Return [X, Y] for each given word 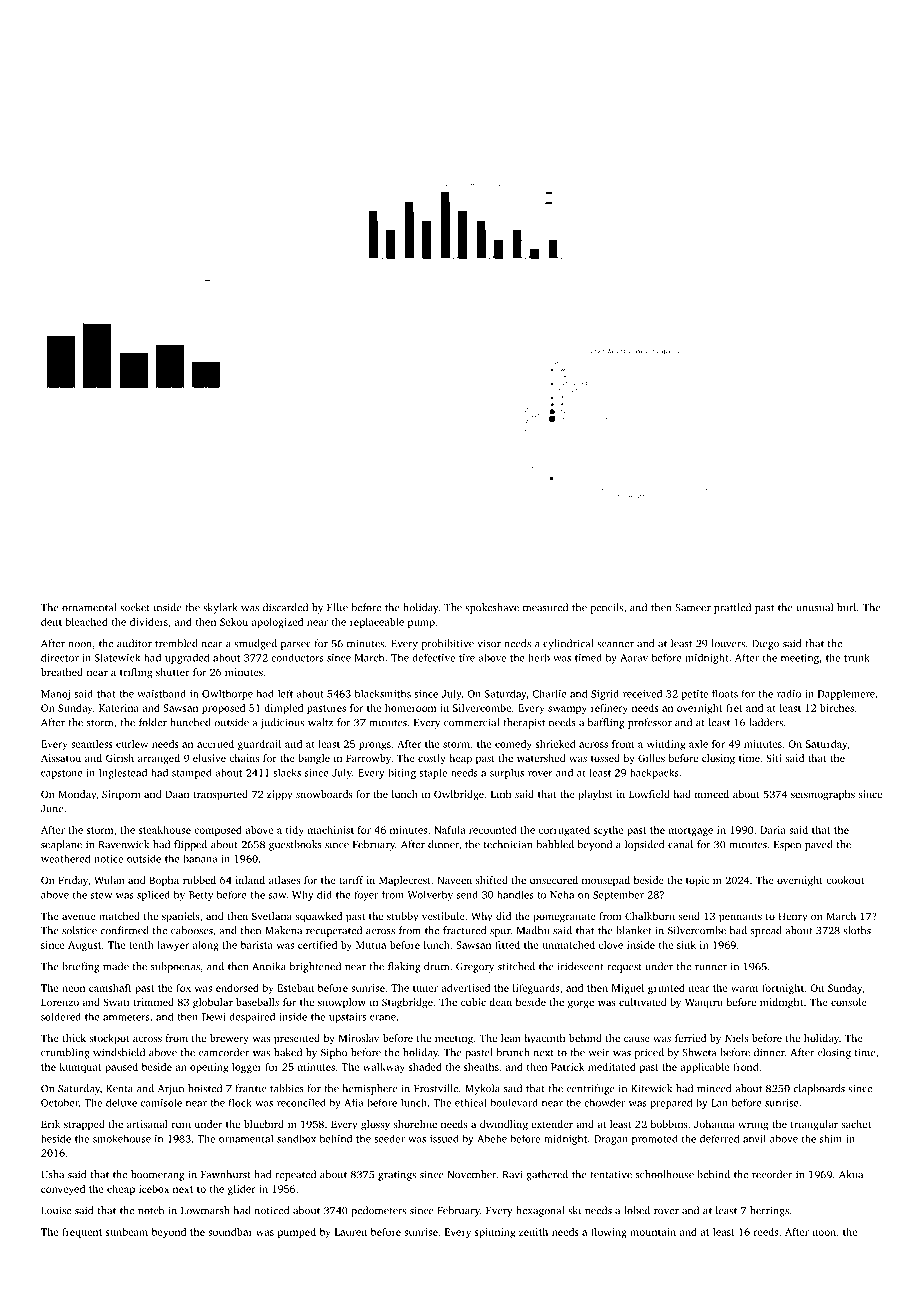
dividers [149, 622]
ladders [766, 722]
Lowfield [649, 794]
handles [515, 894]
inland [250, 880]
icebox [154, 1189]
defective [433, 657]
